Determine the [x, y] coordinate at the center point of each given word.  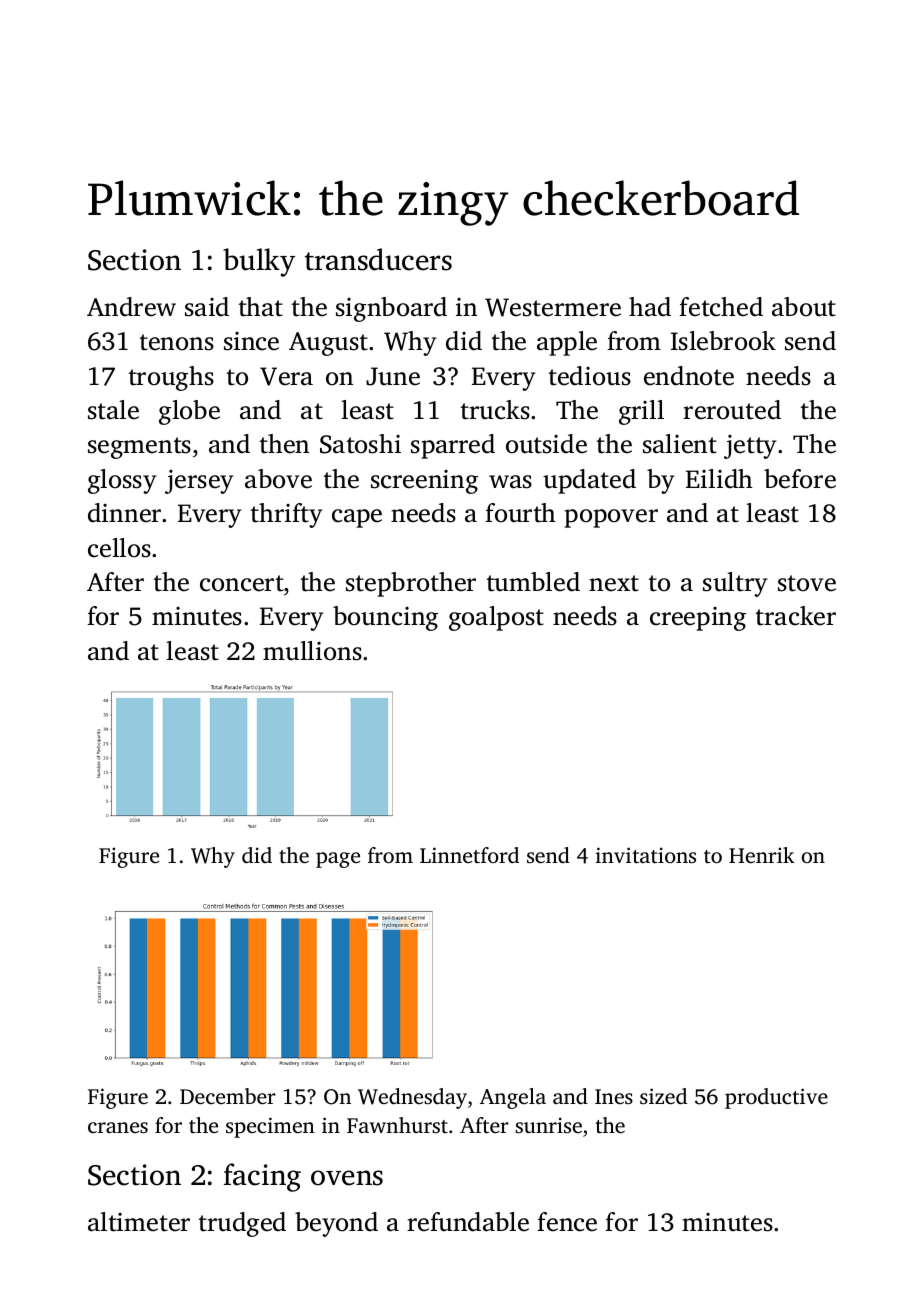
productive [776, 1098]
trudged [242, 1224]
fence [567, 1222]
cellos [119, 548]
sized [663, 1096]
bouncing [385, 618]
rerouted [732, 410]
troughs [171, 378]
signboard [391, 309]
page [338, 860]
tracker [796, 616]
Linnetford [469, 855]
